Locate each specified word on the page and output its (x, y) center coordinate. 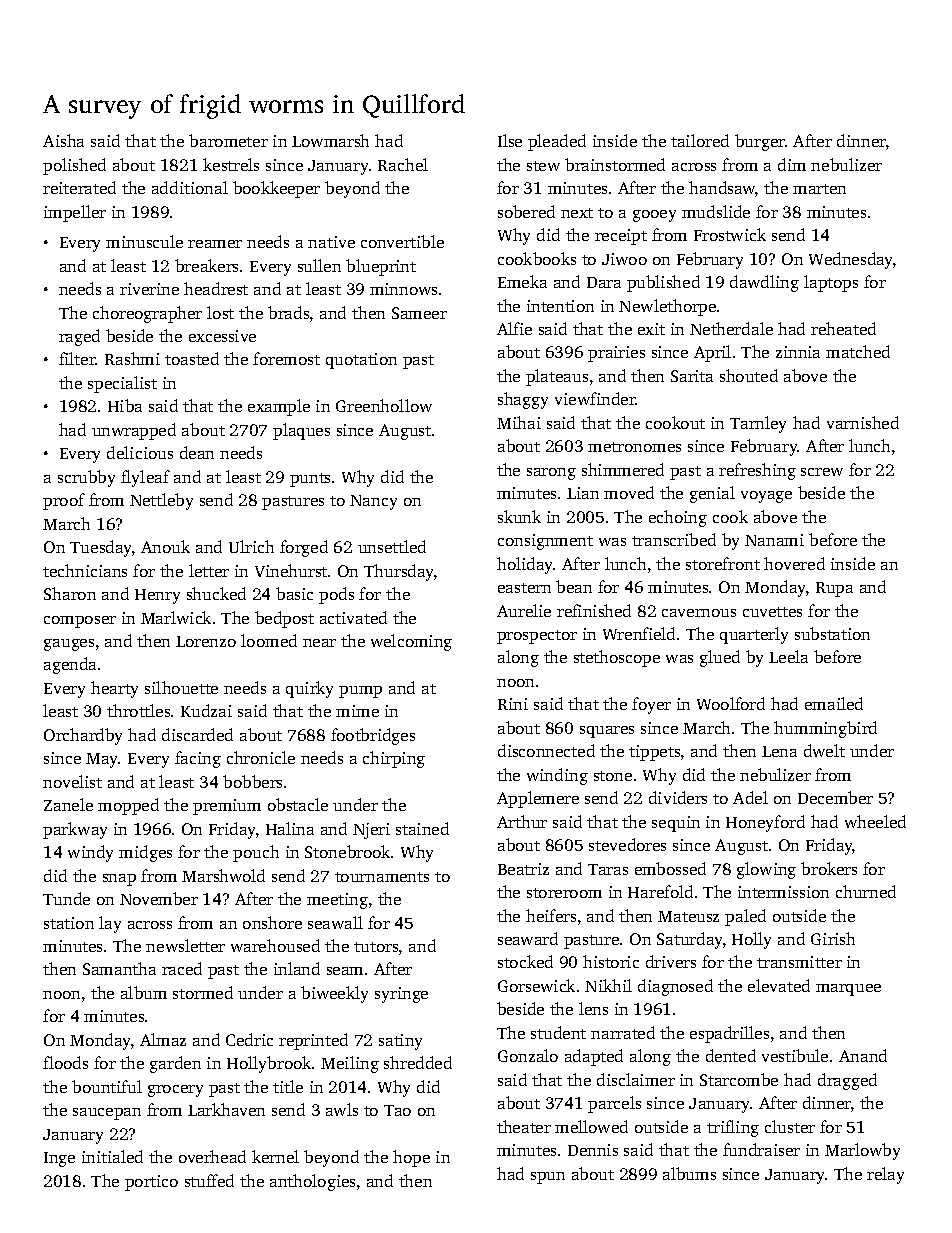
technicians (85, 570)
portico (151, 1183)
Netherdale (731, 328)
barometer (228, 140)
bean (574, 586)
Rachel (403, 164)
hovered (794, 563)
